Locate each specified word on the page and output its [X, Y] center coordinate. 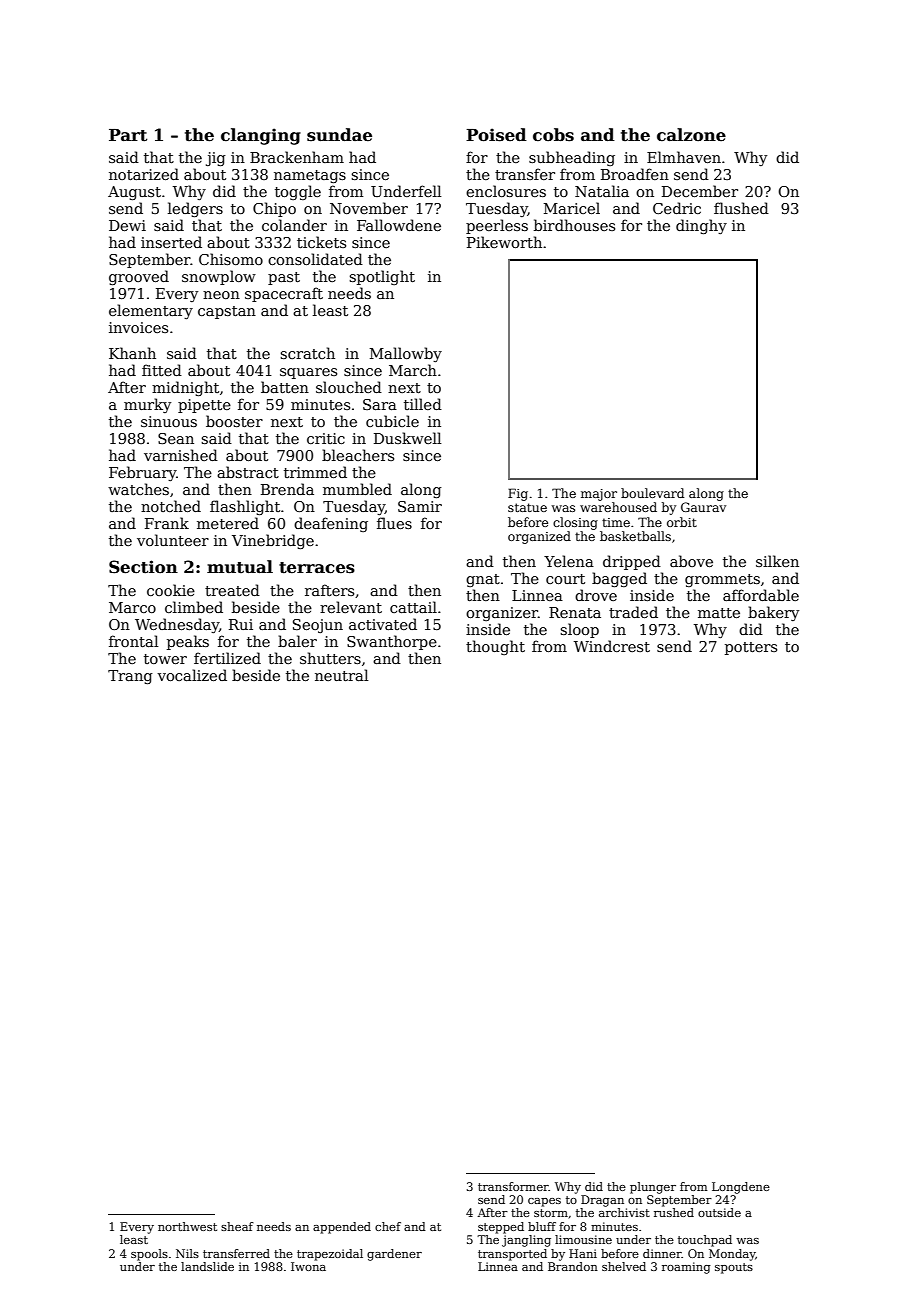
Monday [732, 1255]
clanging [261, 136]
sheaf [237, 1226]
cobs [553, 135]
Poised [496, 135]
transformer [513, 1186]
